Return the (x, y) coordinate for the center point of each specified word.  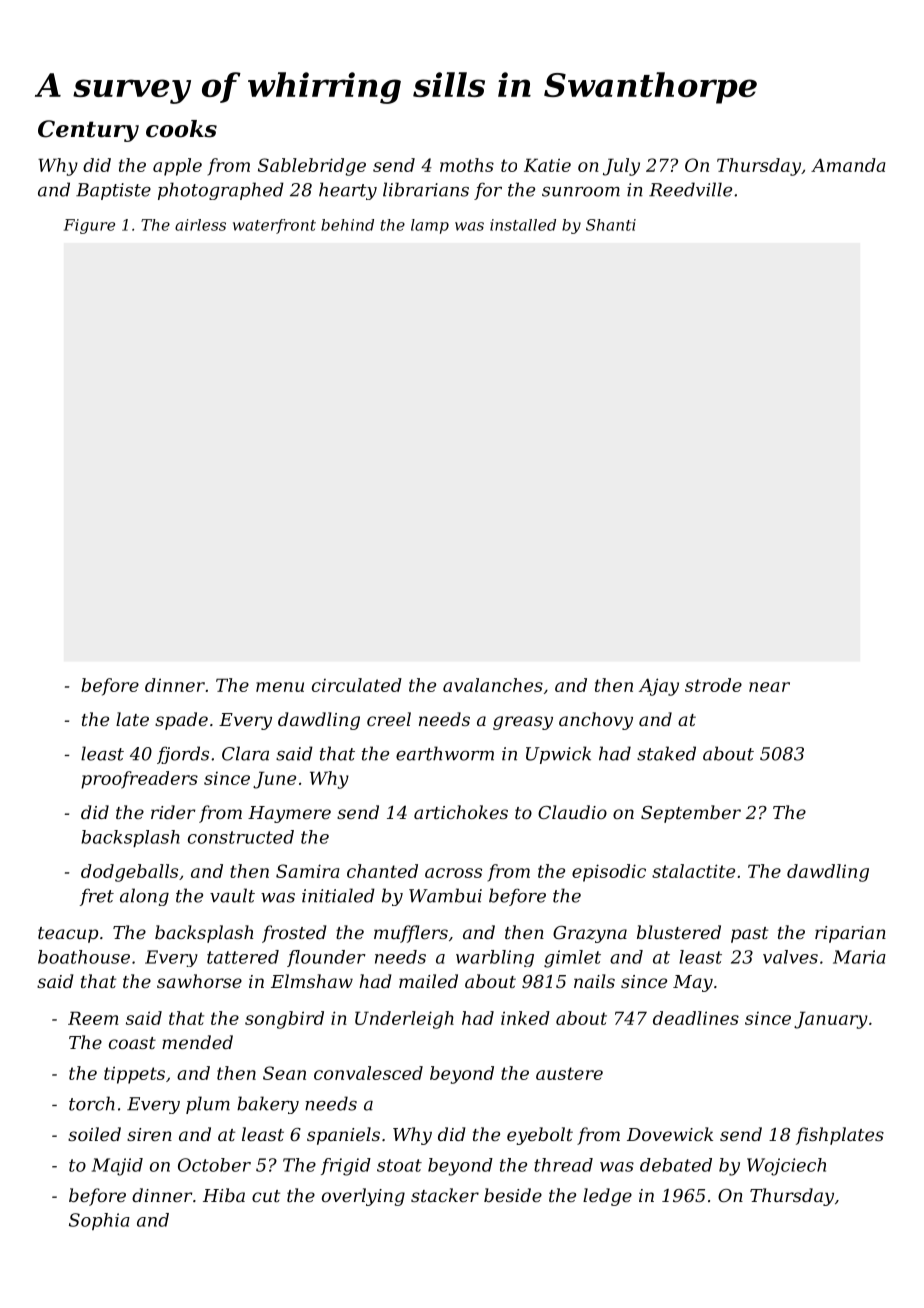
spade (181, 721)
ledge (607, 1197)
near (769, 687)
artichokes (461, 812)
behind (347, 225)
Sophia (99, 1221)
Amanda (848, 165)
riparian (850, 934)
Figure (89, 226)
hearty (348, 191)
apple (177, 167)
